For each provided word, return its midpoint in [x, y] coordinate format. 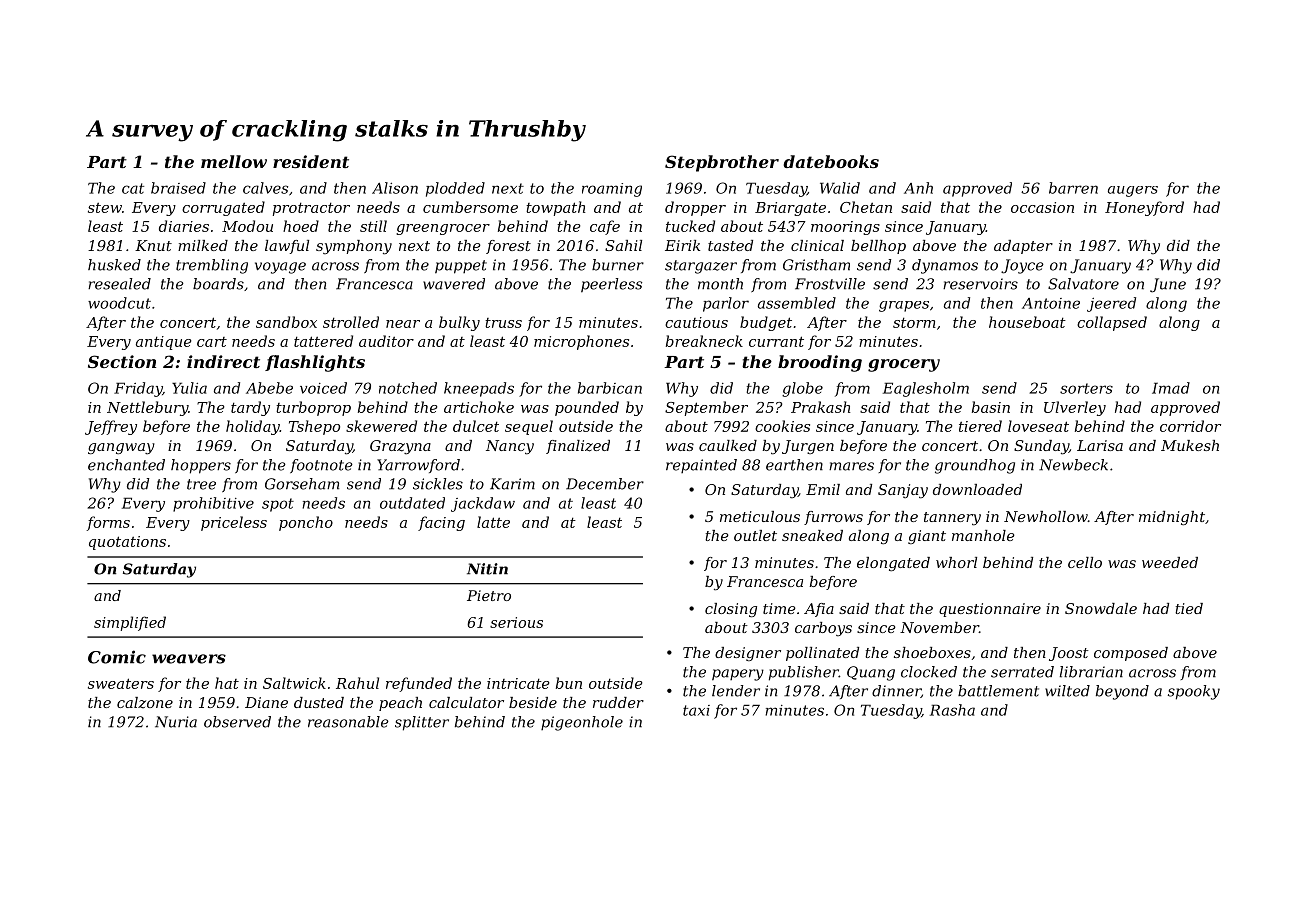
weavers [189, 659]
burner [618, 265]
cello [1085, 562]
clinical [817, 245]
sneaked [812, 535]
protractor [311, 209]
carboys [823, 629]
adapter [1023, 247]
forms [108, 523]
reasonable [348, 722]
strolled [351, 322]
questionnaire [990, 610]
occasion [1042, 207]
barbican [610, 388]
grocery [904, 365]
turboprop [313, 408]
